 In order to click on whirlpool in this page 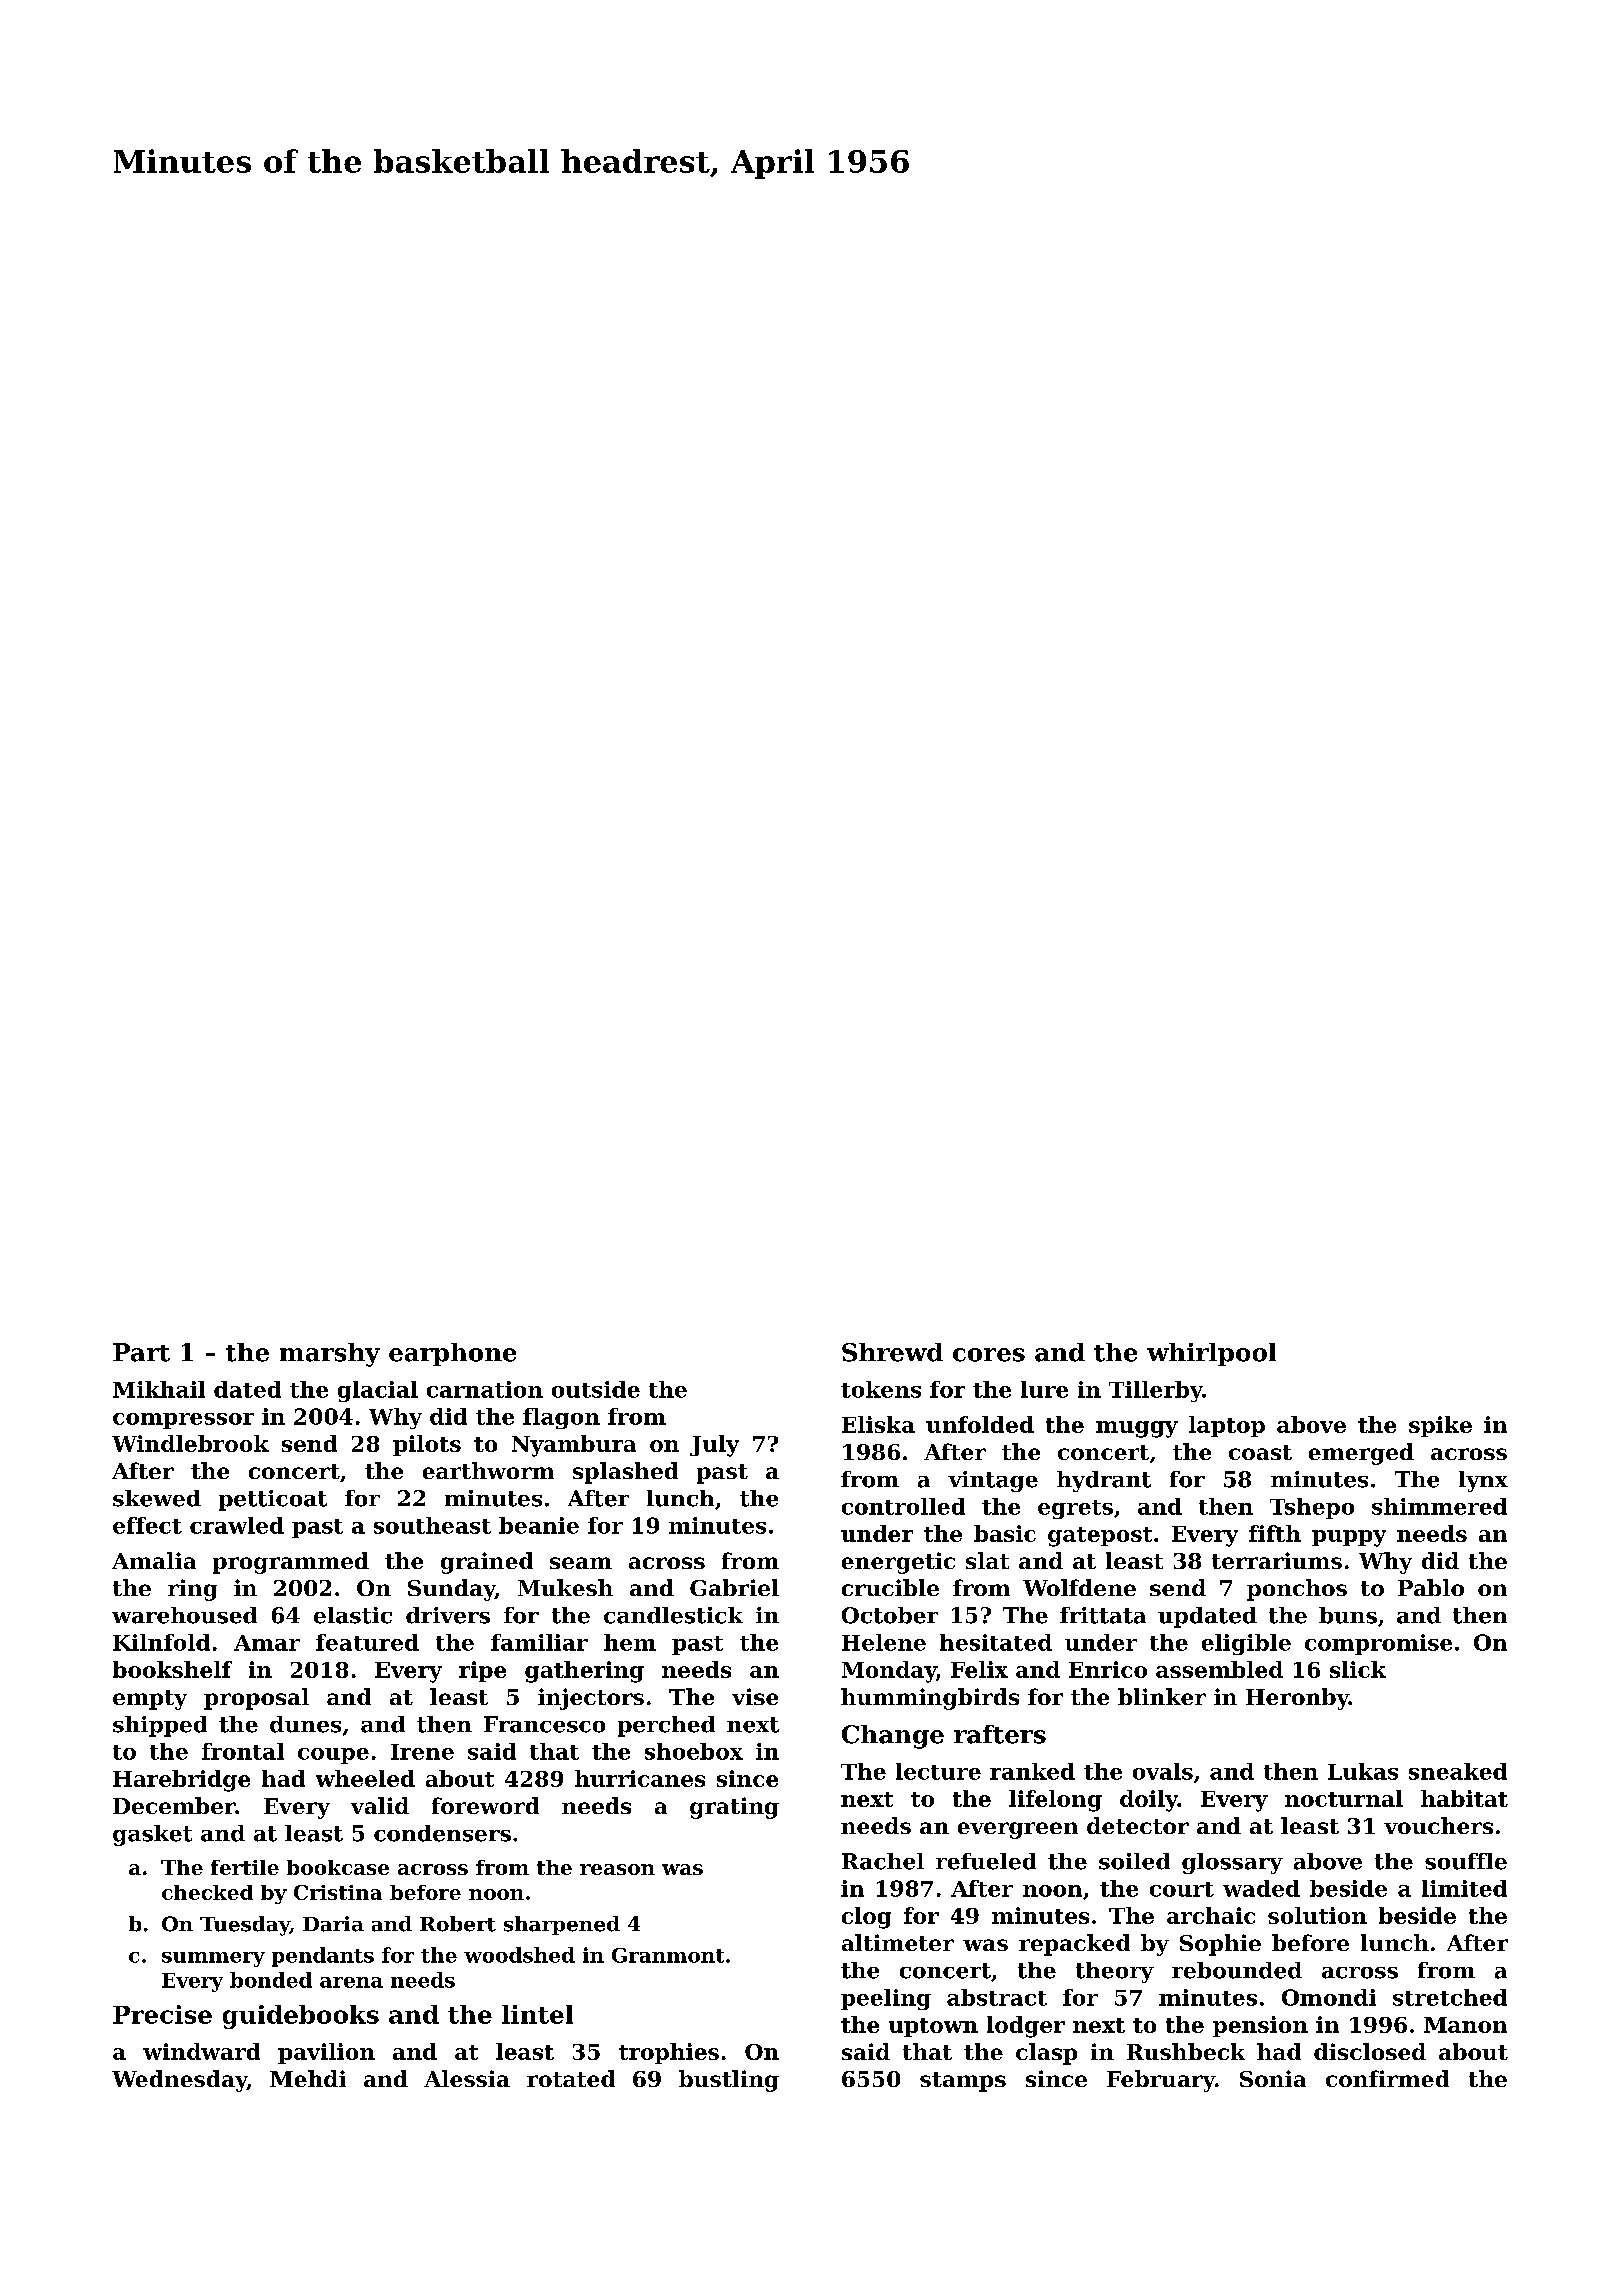, I will do `click(1211, 1354)`.
